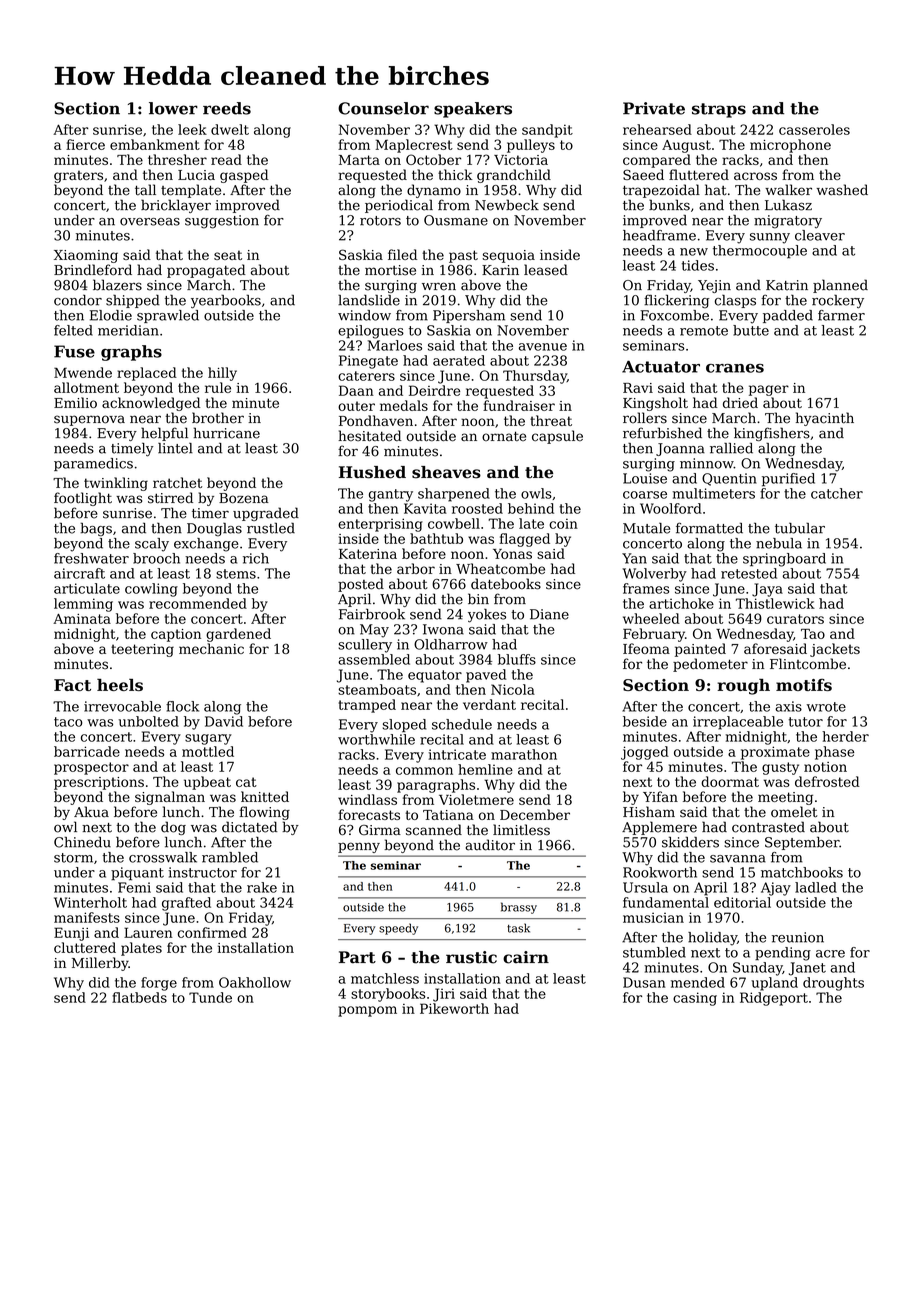 The height and width of the page is (1308, 924). I want to click on Pipersham, so click(469, 316).
